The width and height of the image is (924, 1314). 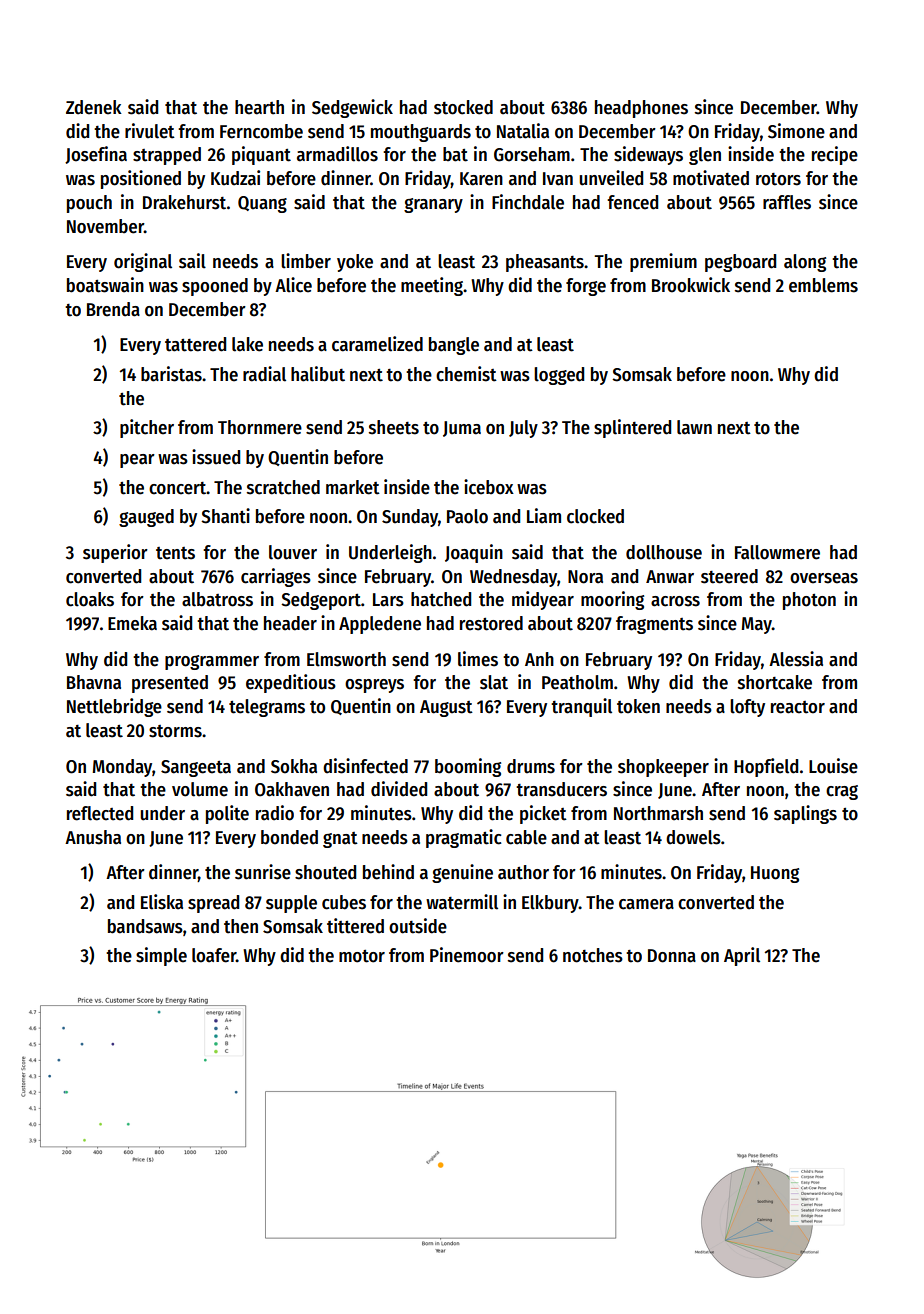 What do you see at coordinates (796, 659) in the image?
I see `Alessia` at bounding box center [796, 659].
